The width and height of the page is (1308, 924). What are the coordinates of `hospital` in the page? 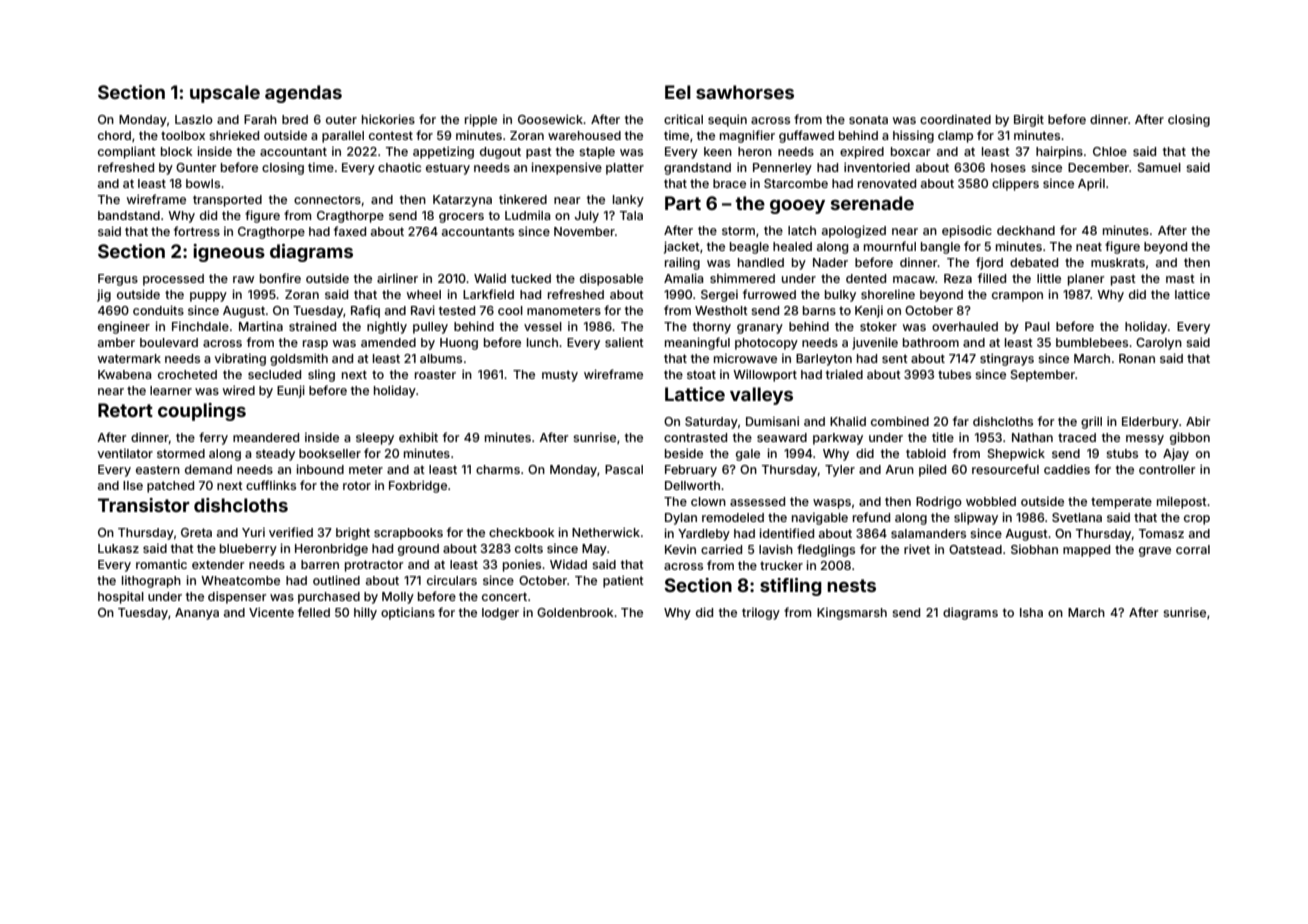 It's located at (121, 597).
